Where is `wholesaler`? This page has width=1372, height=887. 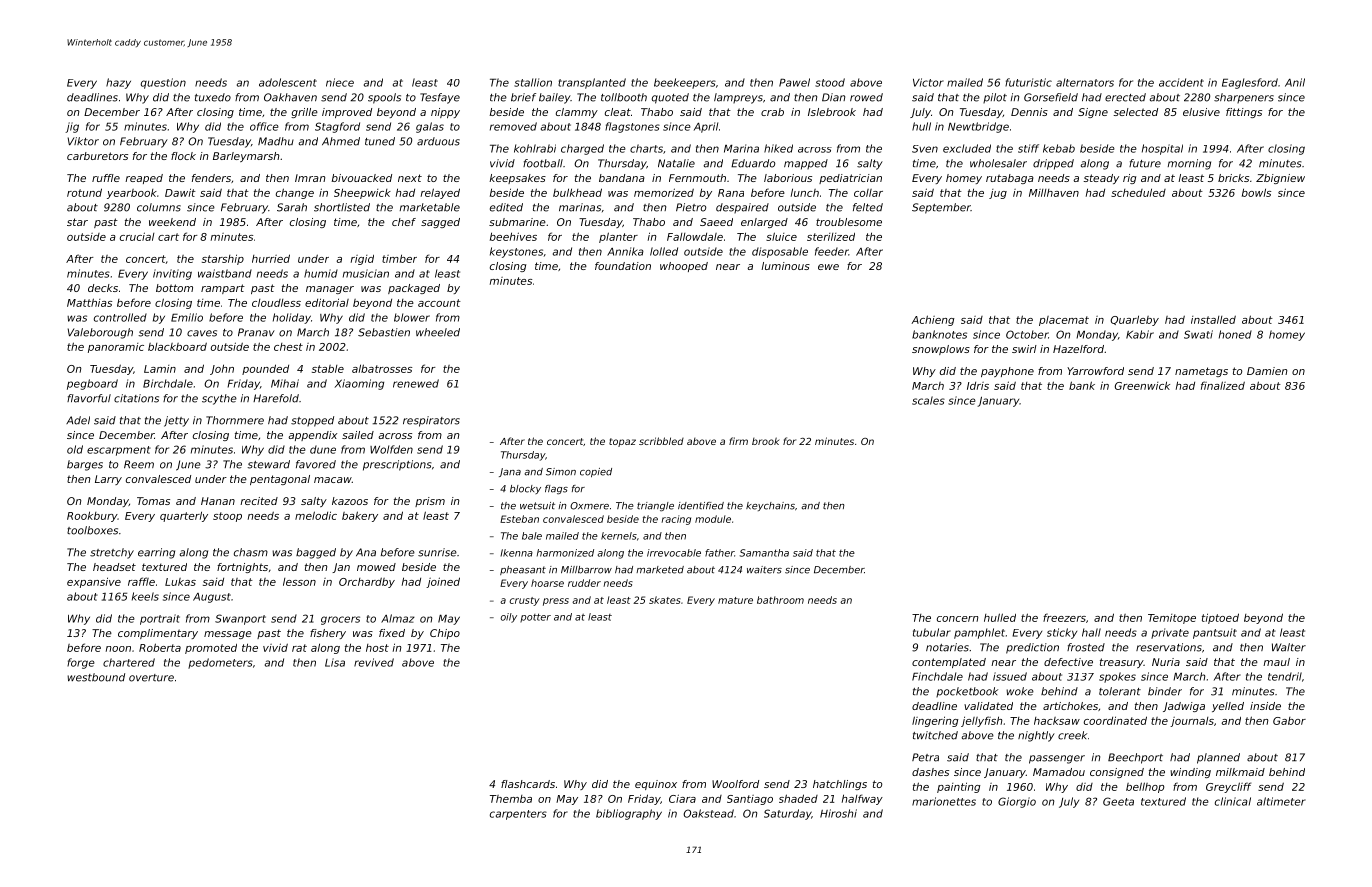
wholesaler is located at coordinates (998, 163).
